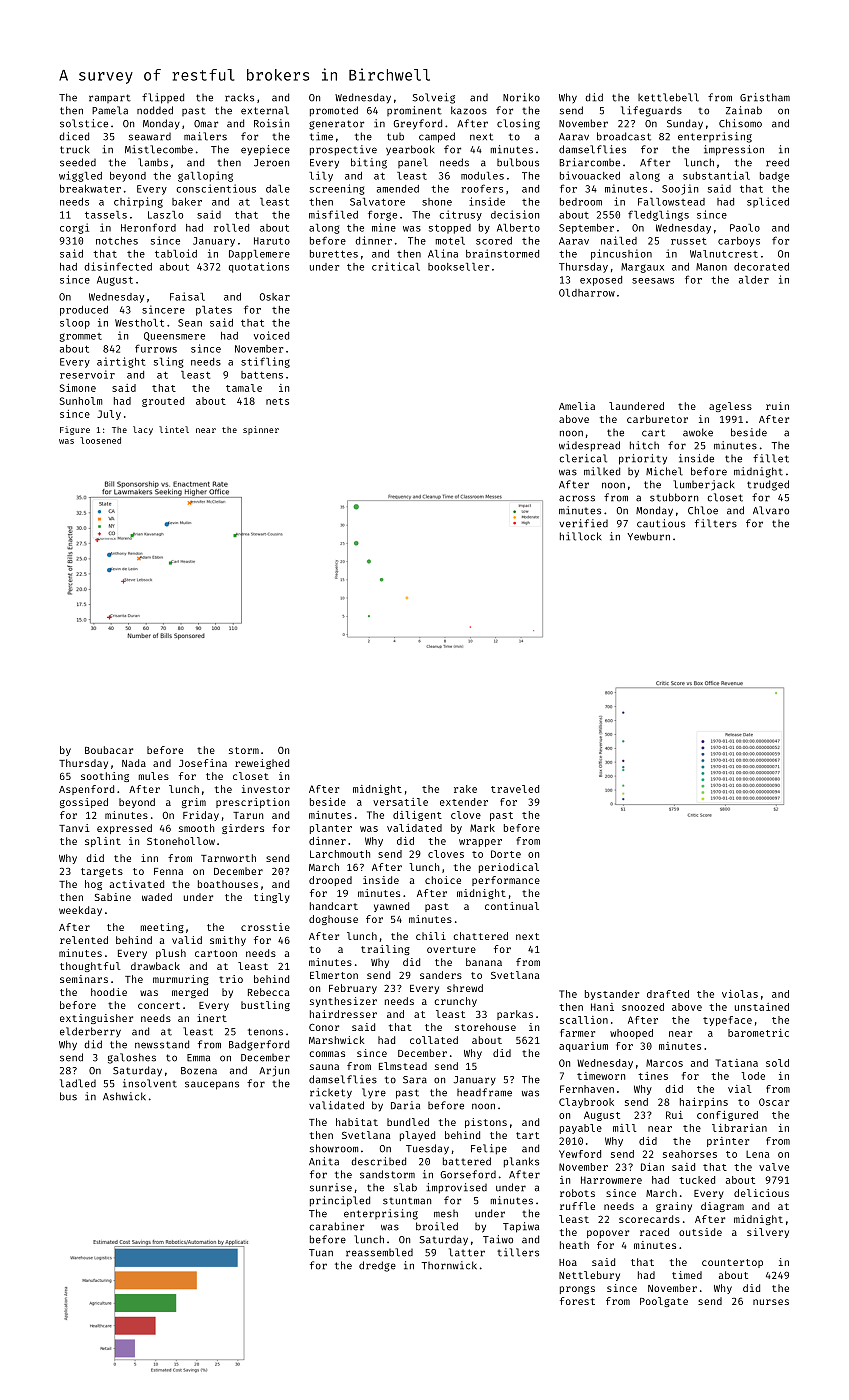 This screenshot has width=849, height=1400. I want to click on Yewburn, so click(649, 536).
